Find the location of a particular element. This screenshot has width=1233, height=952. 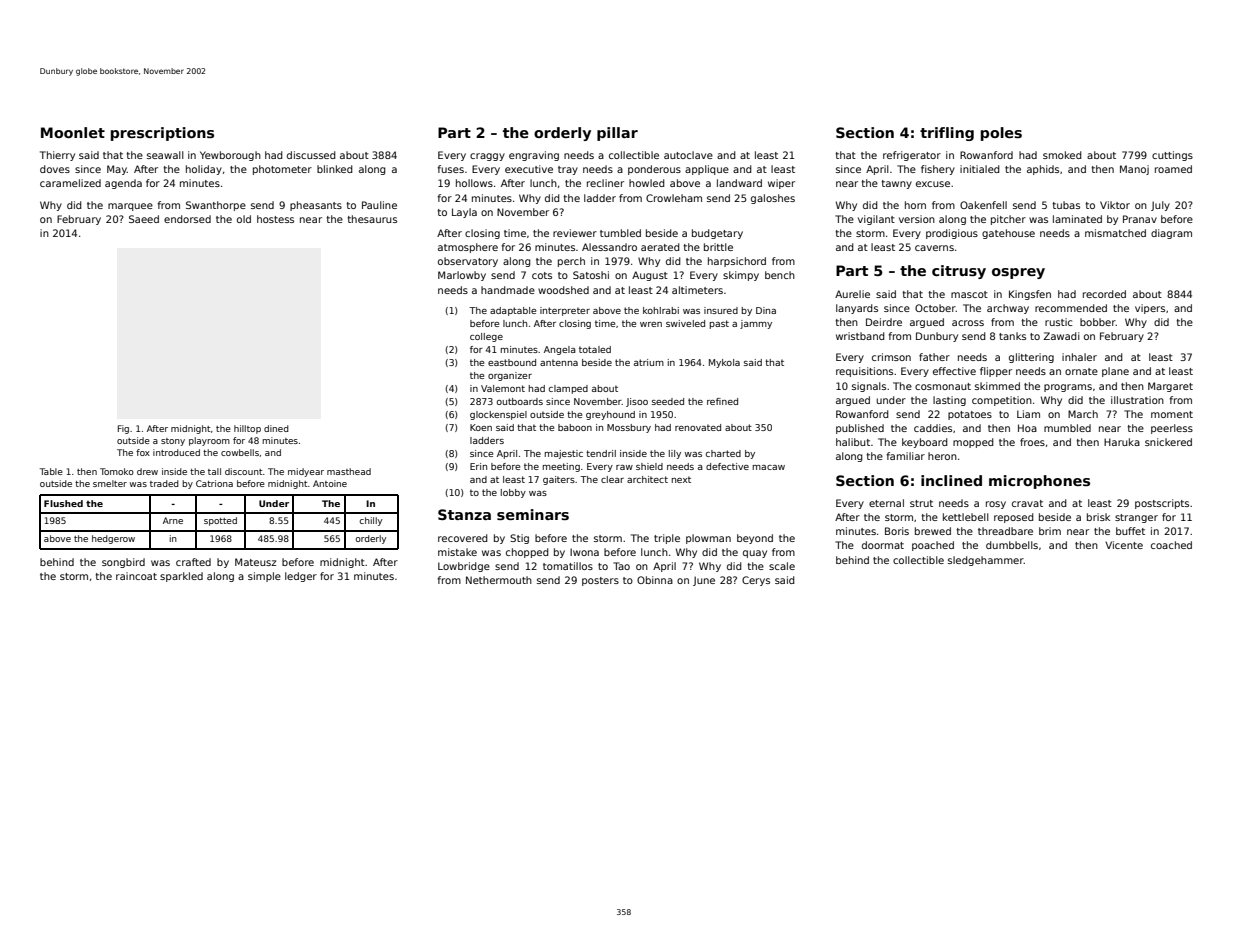

osprey is located at coordinates (1018, 273).
